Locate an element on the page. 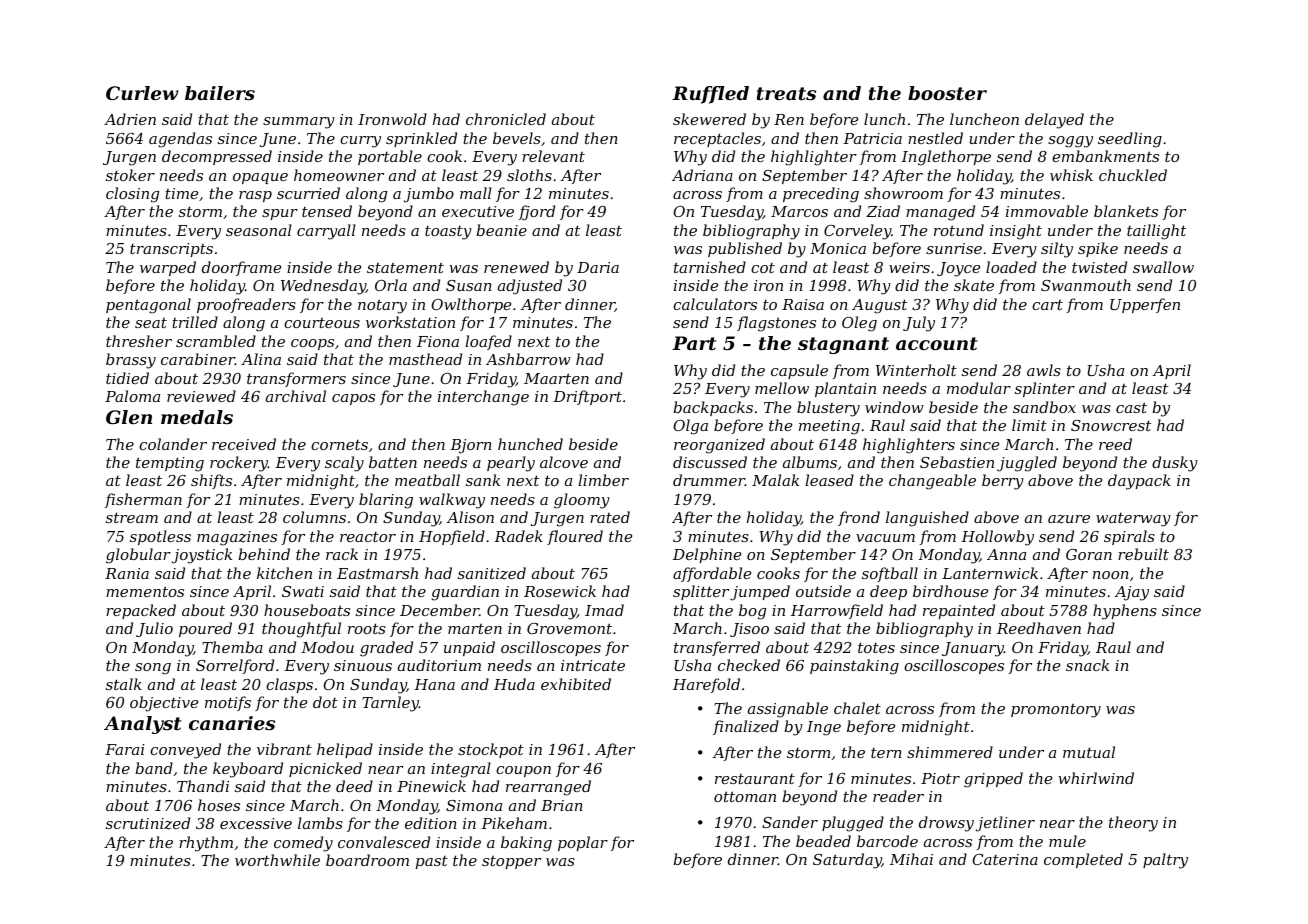 This page has width=1308, height=924. soggy is located at coordinates (1070, 142).
